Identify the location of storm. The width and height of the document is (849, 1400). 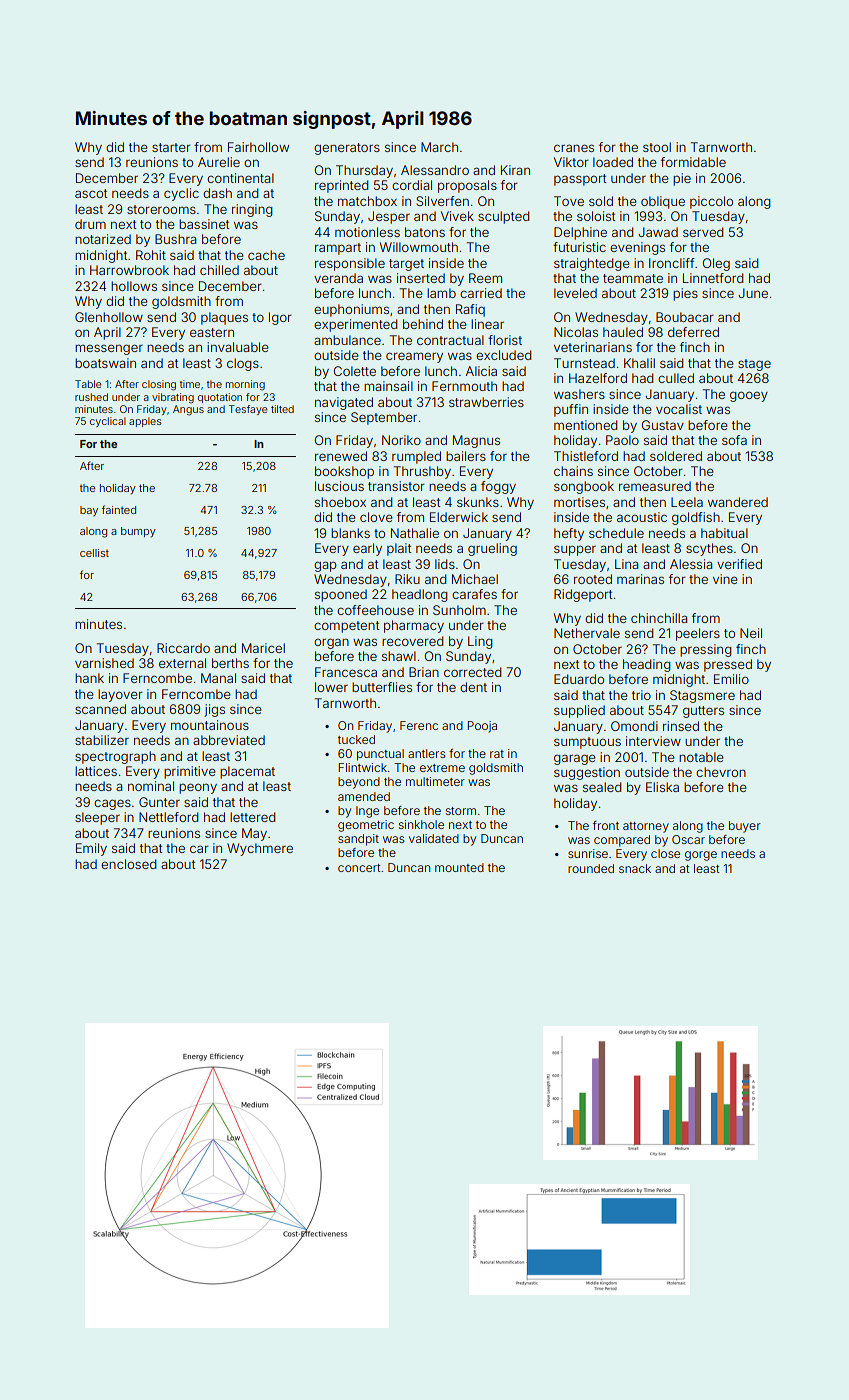
(461, 811).
